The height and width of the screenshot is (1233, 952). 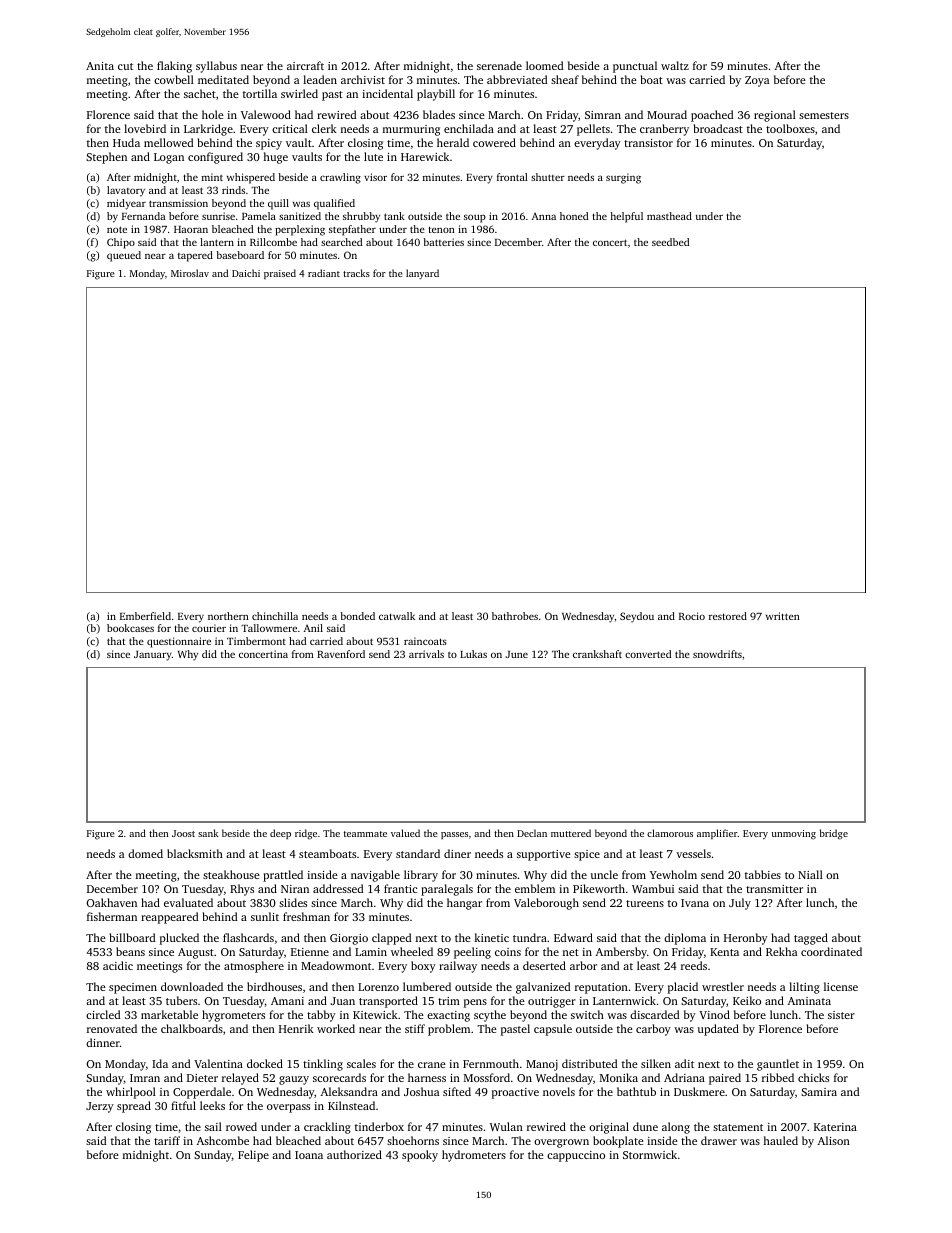 What do you see at coordinates (670, 242) in the screenshot?
I see `seedbed` at bounding box center [670, 242].
